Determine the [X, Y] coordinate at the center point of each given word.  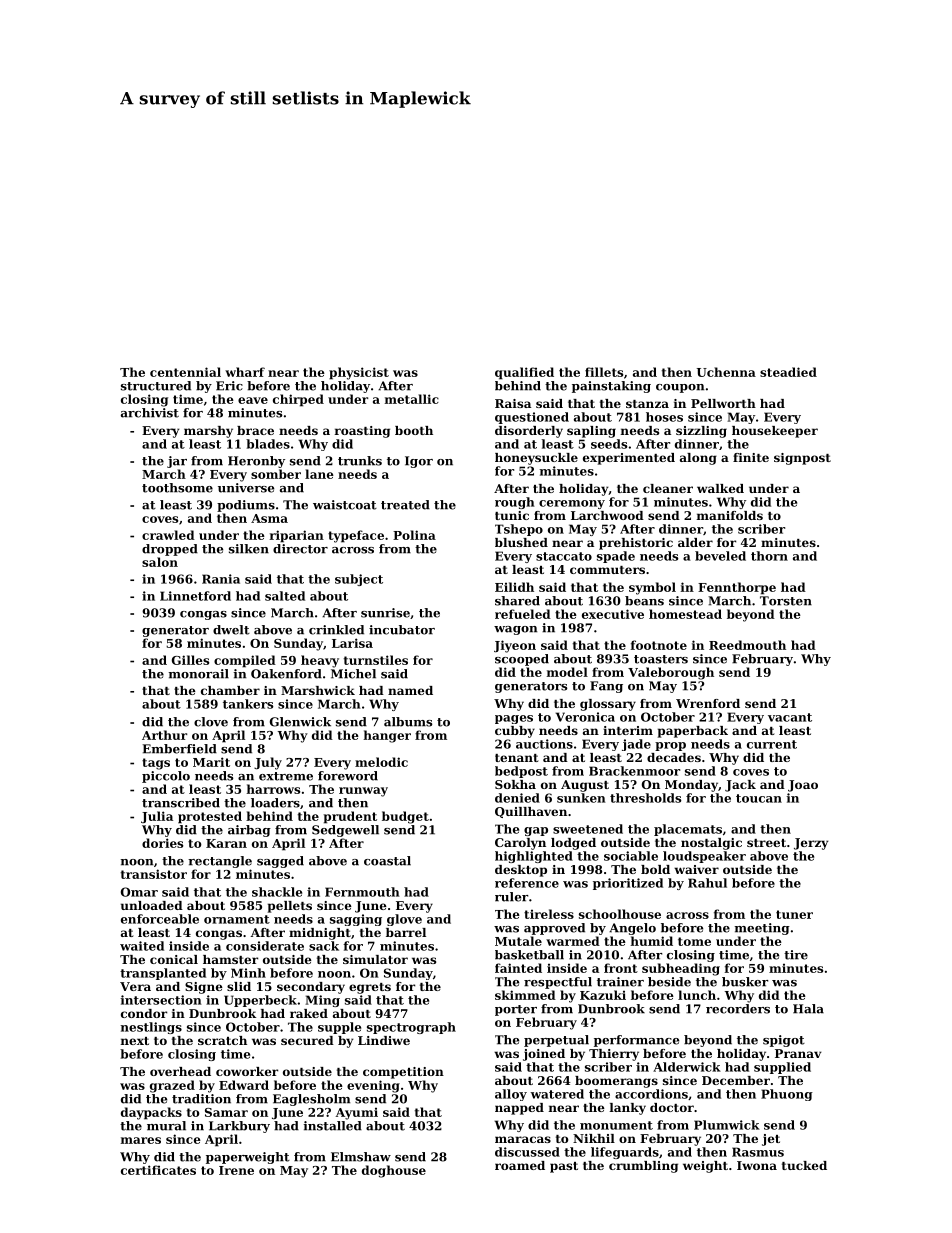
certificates [158, 1170]
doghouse [394, 1171]
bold [655, 869]
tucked [804, 1165]
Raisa [513, 403]
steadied [788, 372]
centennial [185, 372]
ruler [511, 897]
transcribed [181, 803]
